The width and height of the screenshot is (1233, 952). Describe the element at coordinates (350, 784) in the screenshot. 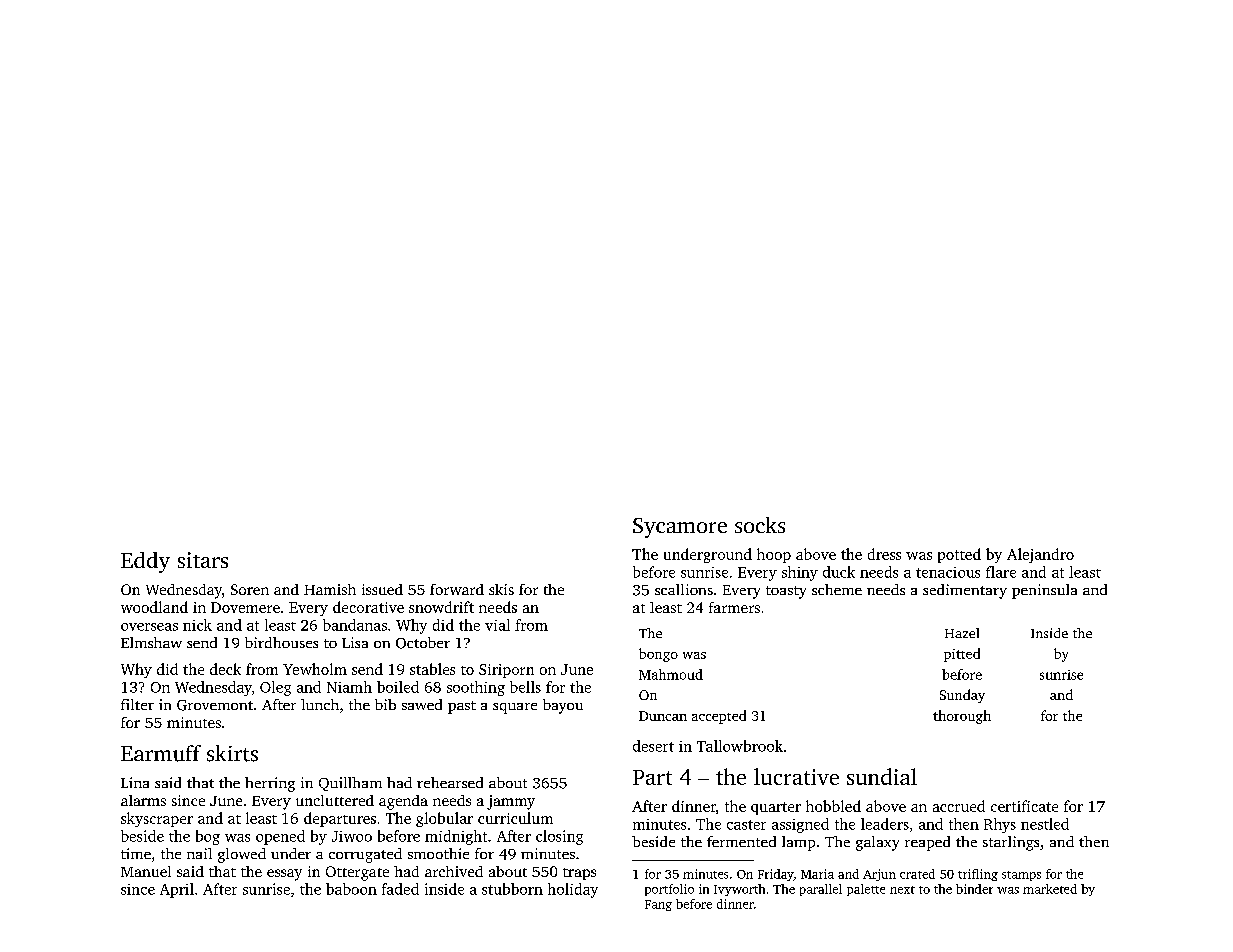

I see `Quillham` at that location.
